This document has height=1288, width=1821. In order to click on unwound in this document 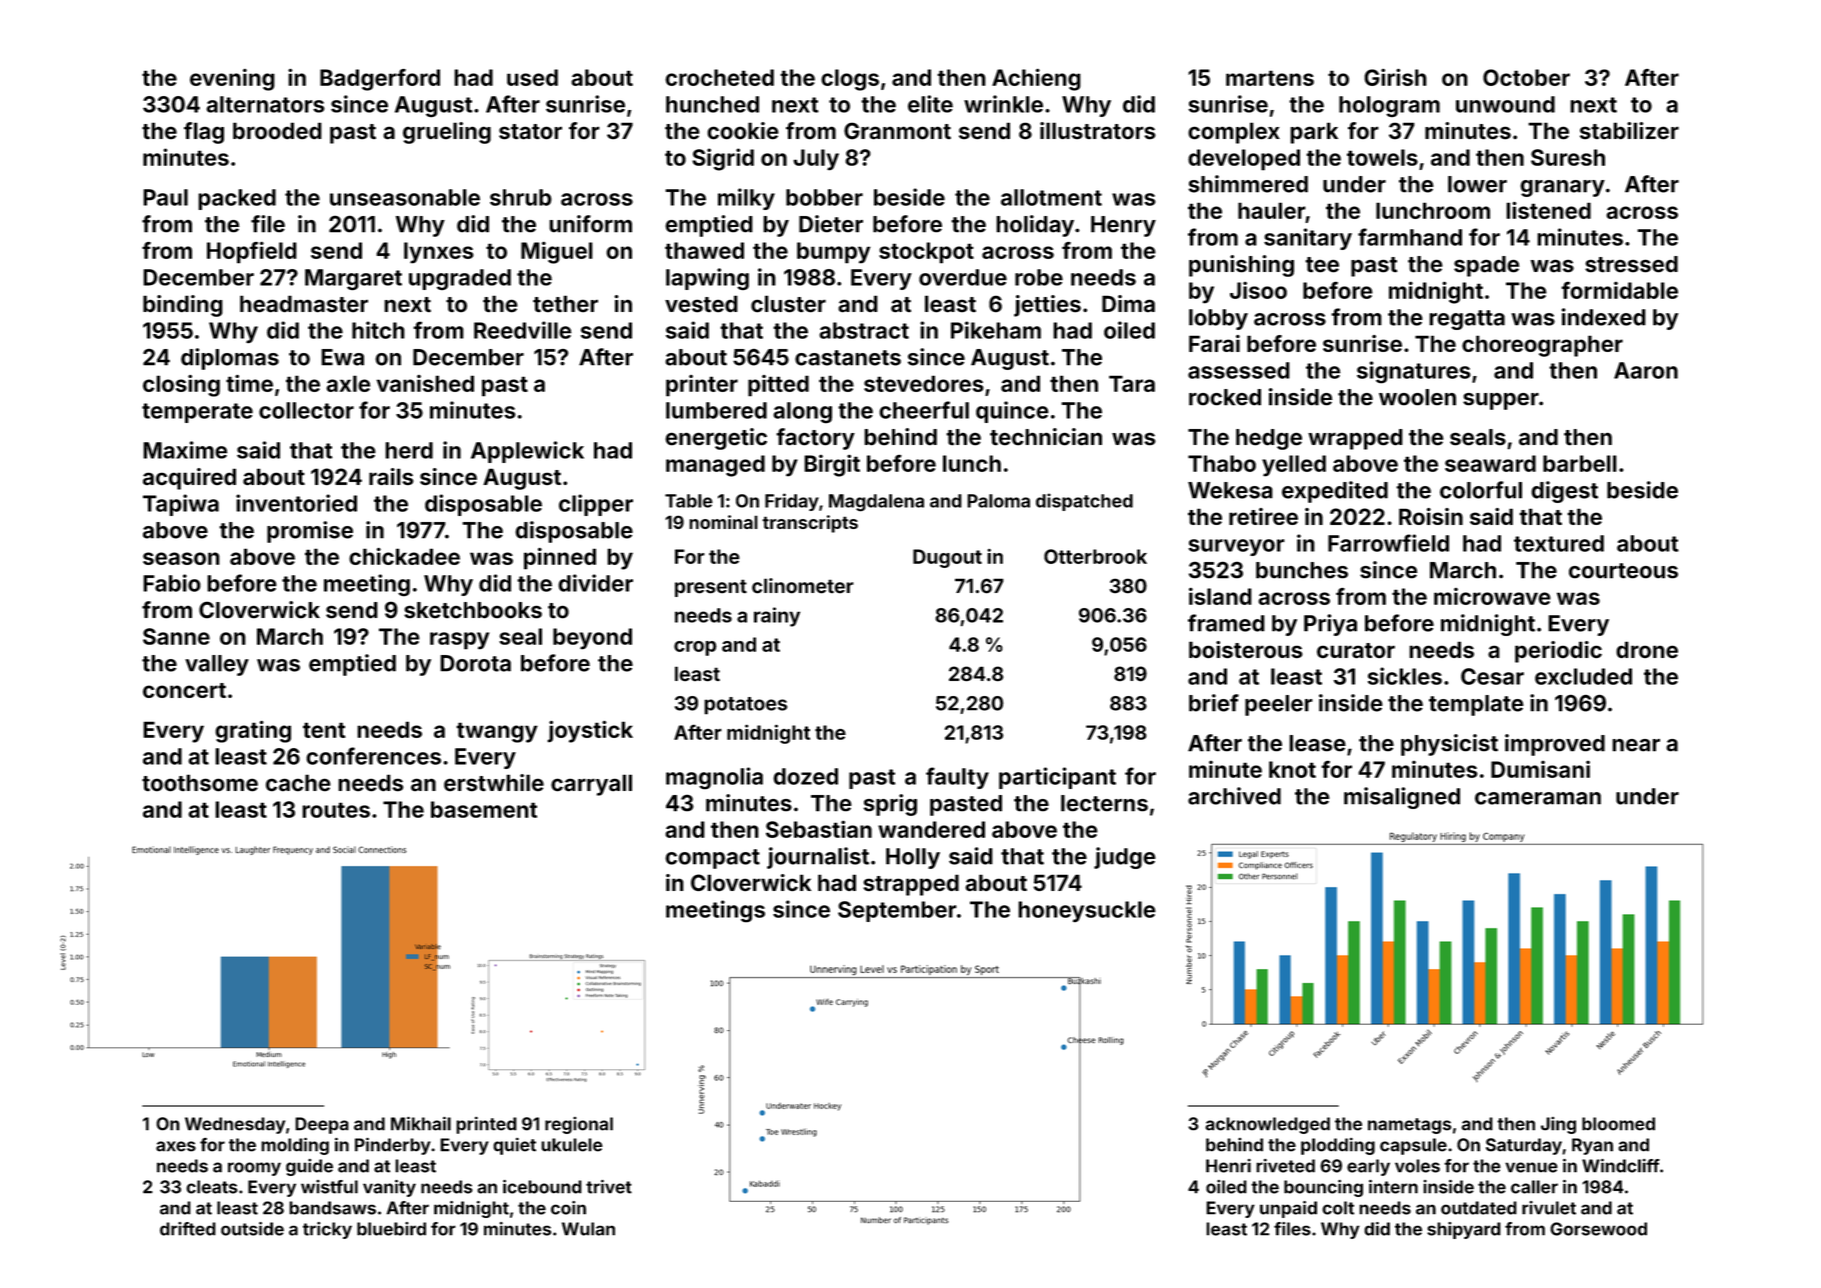, I will do `click(1505, 104)`.
